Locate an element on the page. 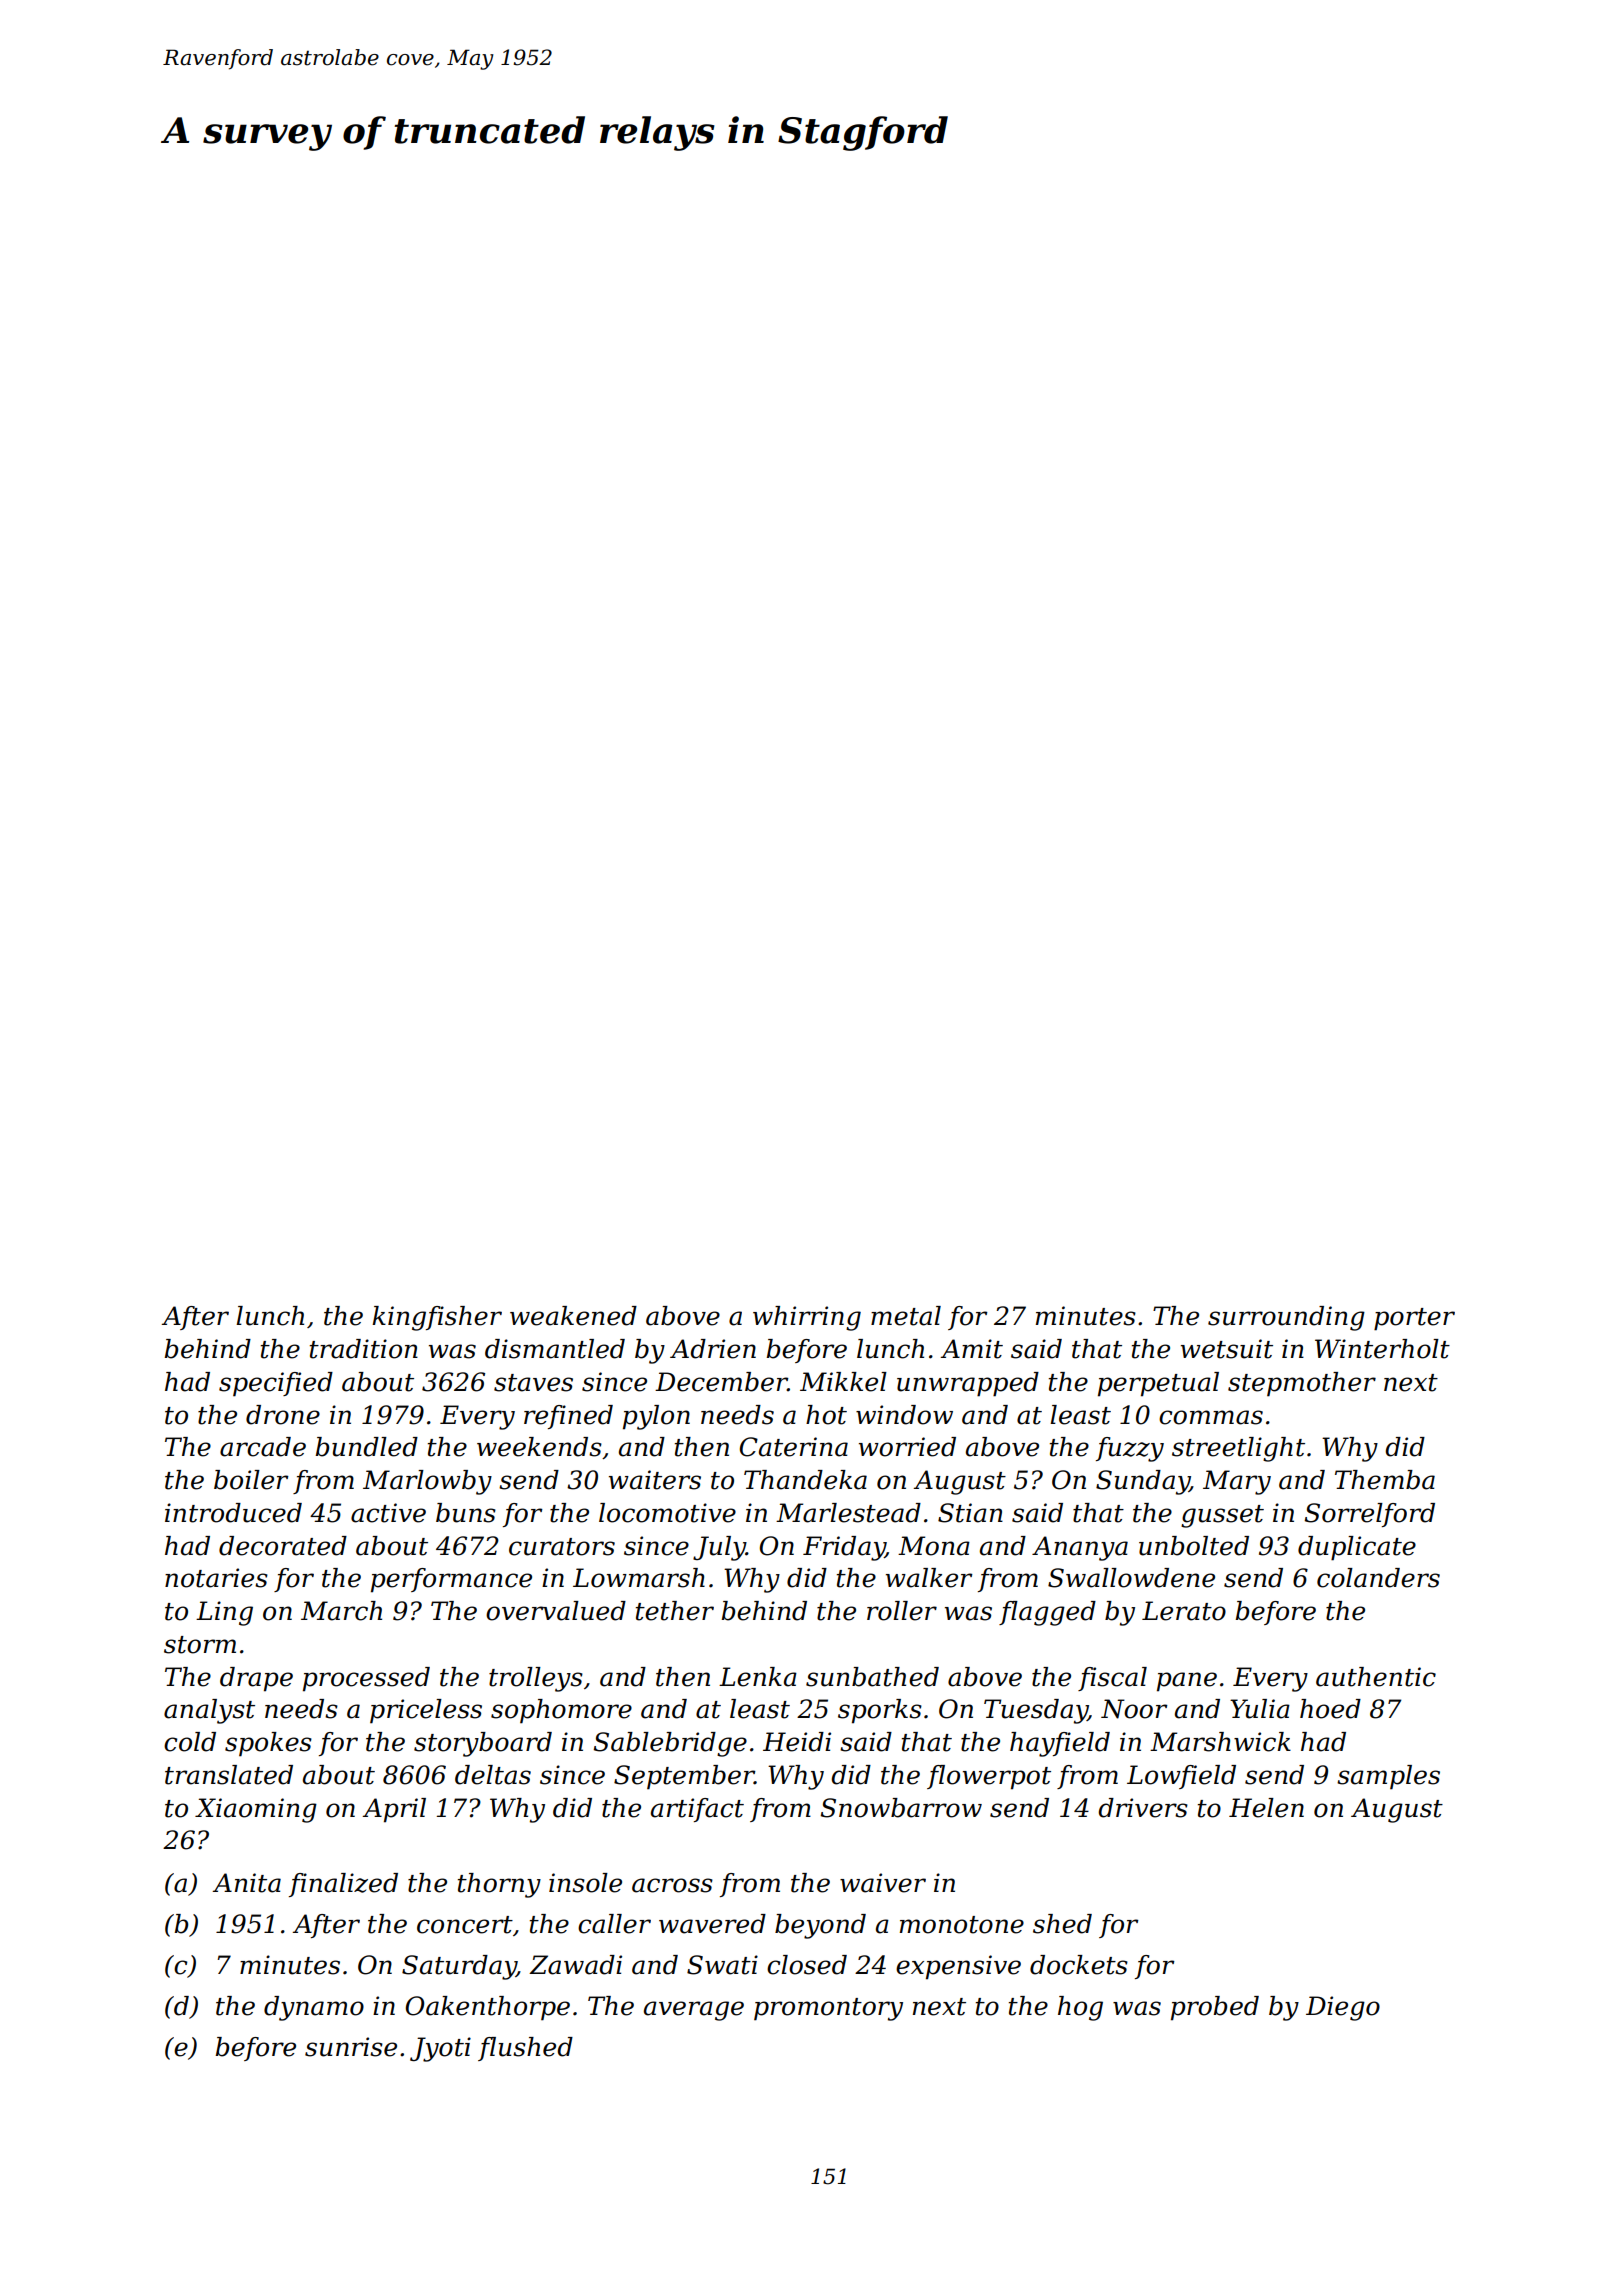  Sablebridge is located at coordinates (670, 1744).
